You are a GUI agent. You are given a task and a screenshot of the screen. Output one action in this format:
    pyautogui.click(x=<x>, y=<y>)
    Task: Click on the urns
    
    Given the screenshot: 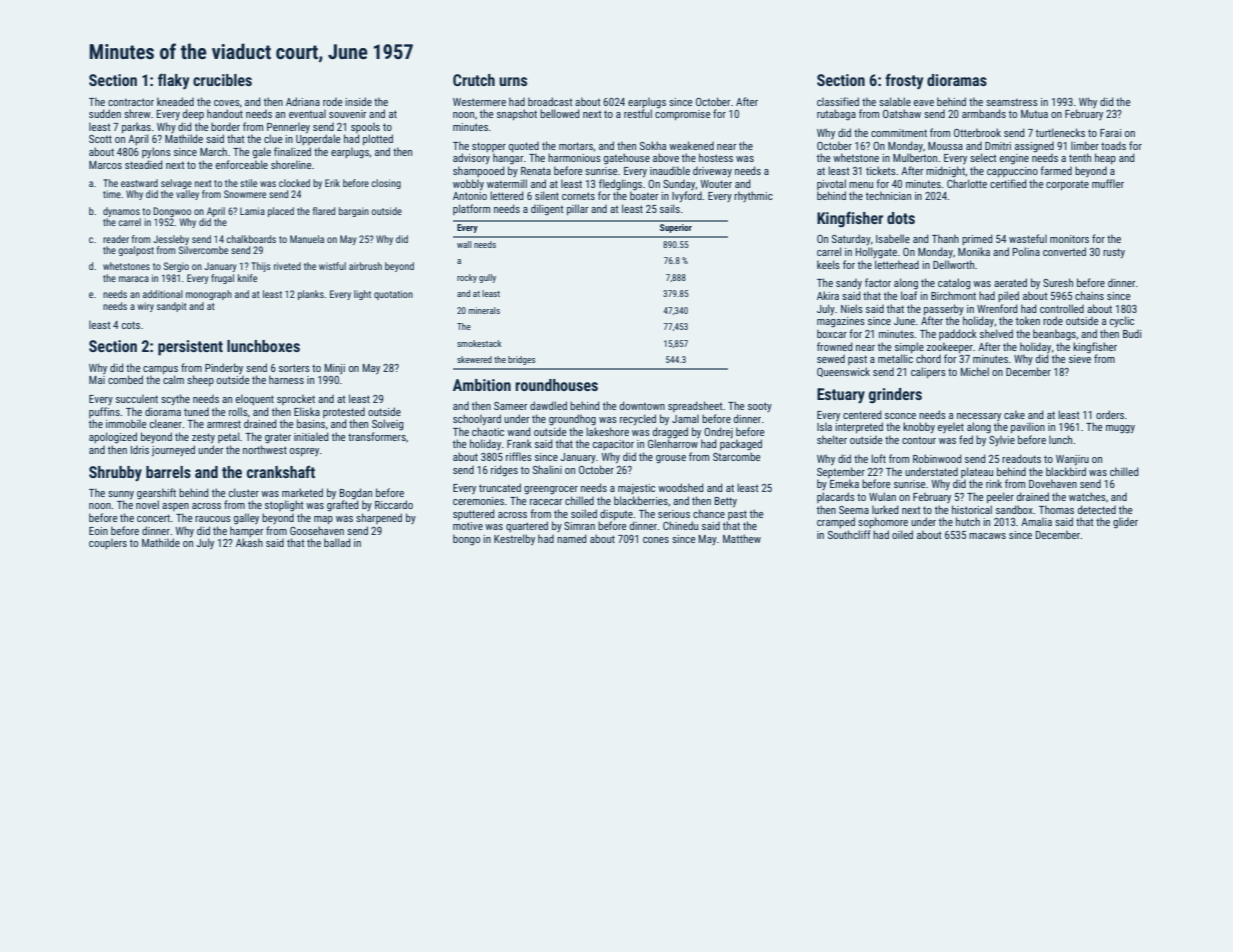 What is the action you would take?
    pyautogui.click(x=513, y=81)
